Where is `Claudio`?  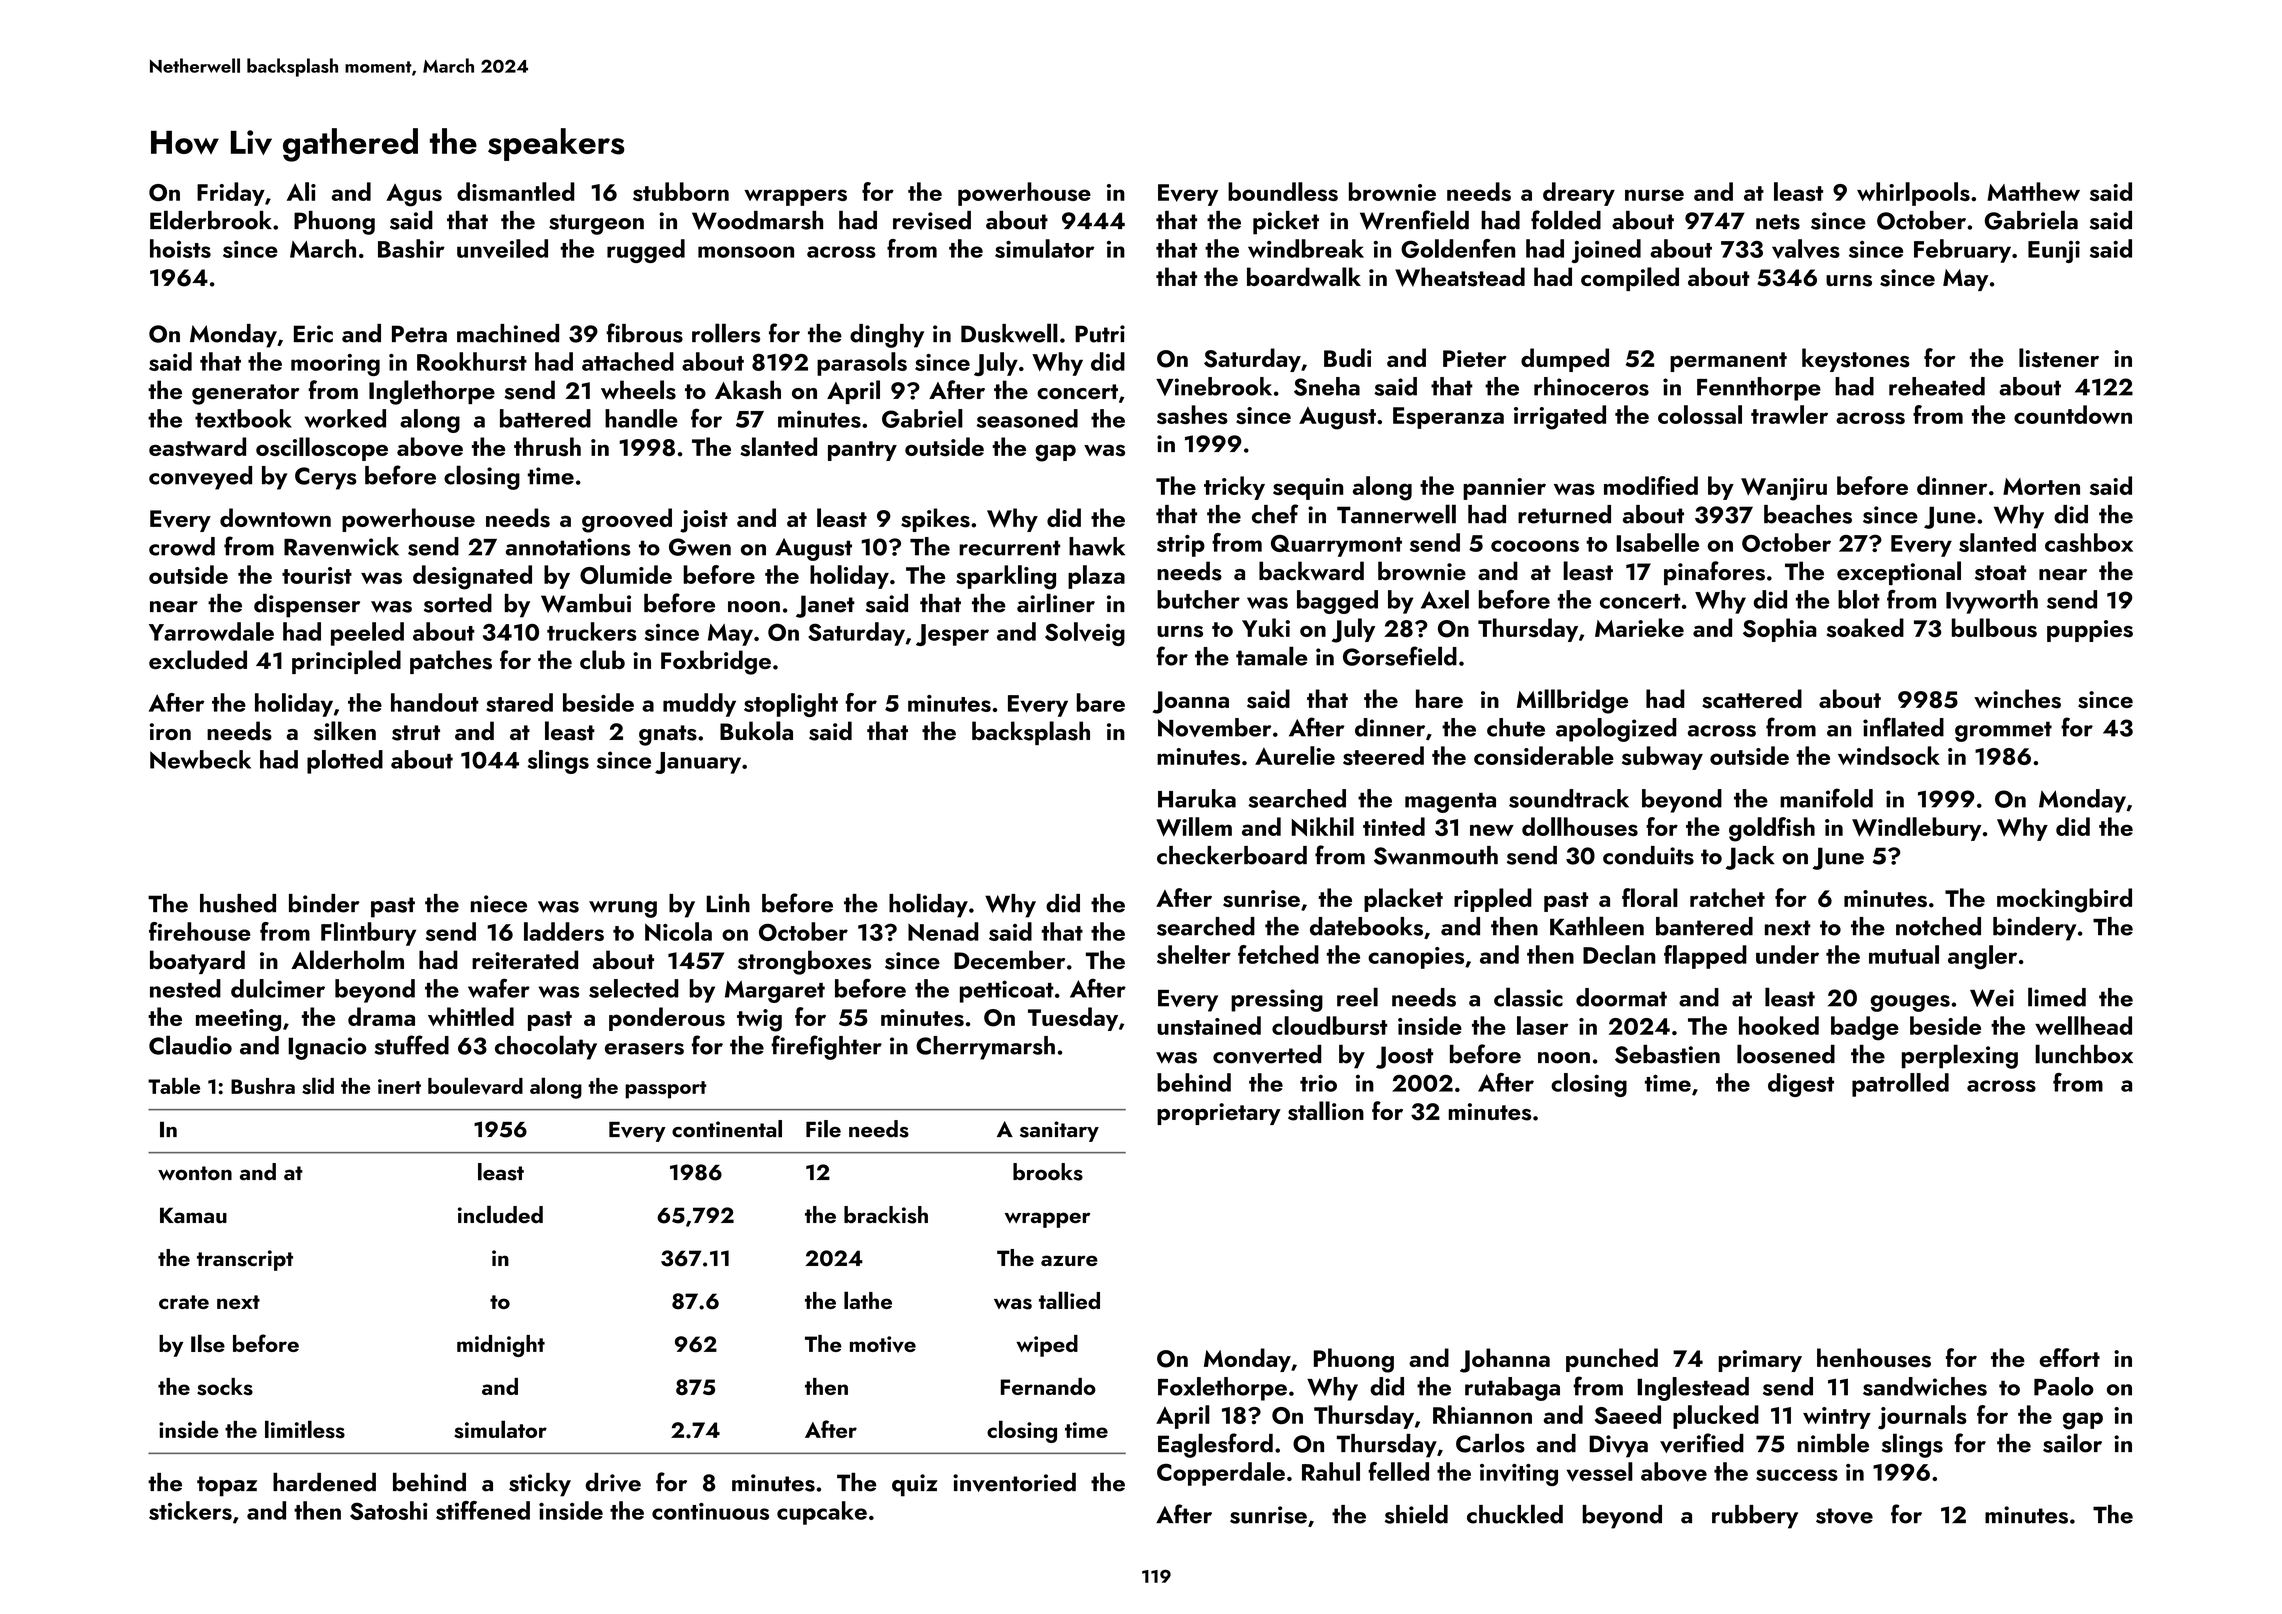
Claudio is located at coordinates (190, 1045).
